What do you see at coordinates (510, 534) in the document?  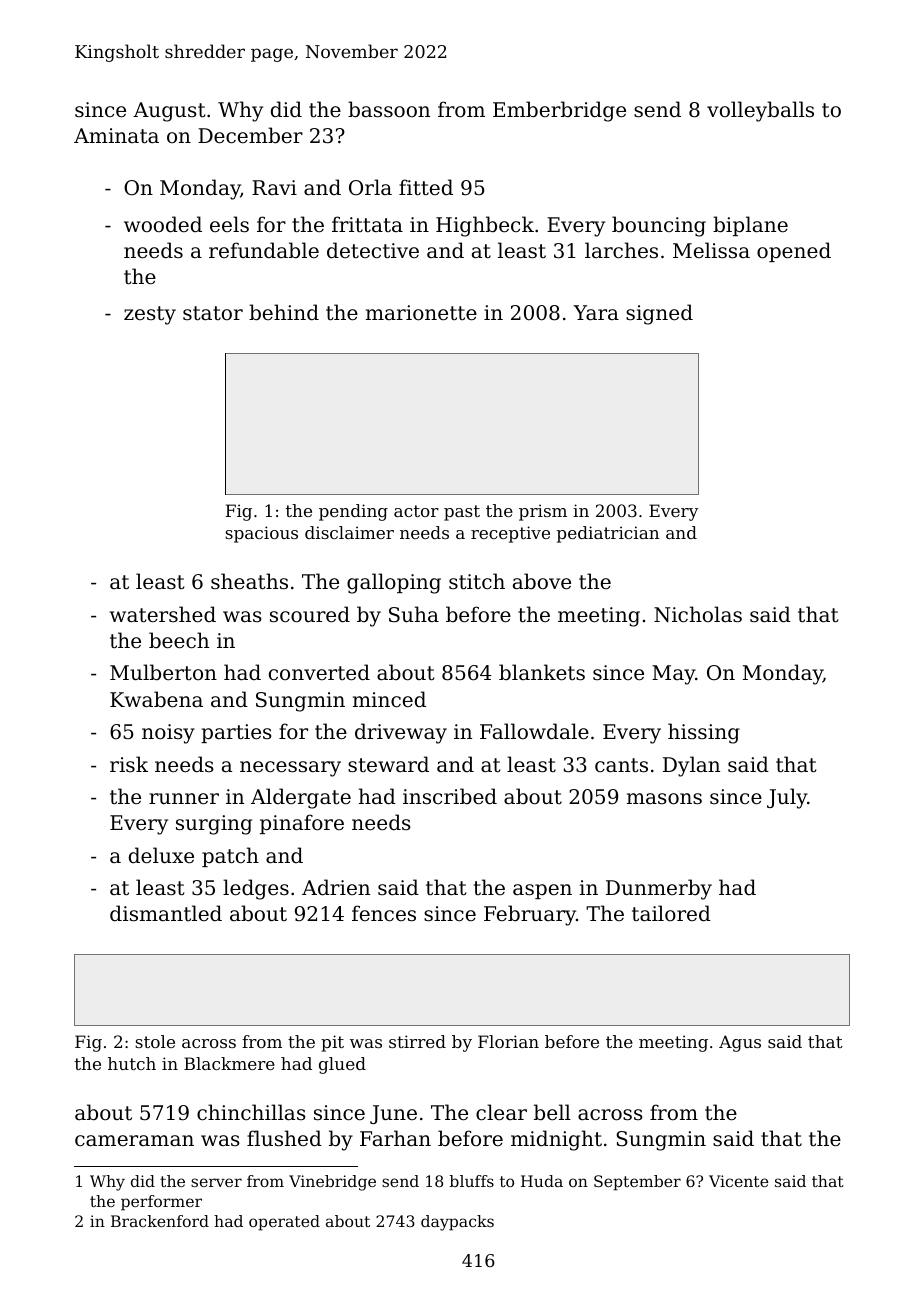 I see `receptive` at bounding box center [510, 534].
